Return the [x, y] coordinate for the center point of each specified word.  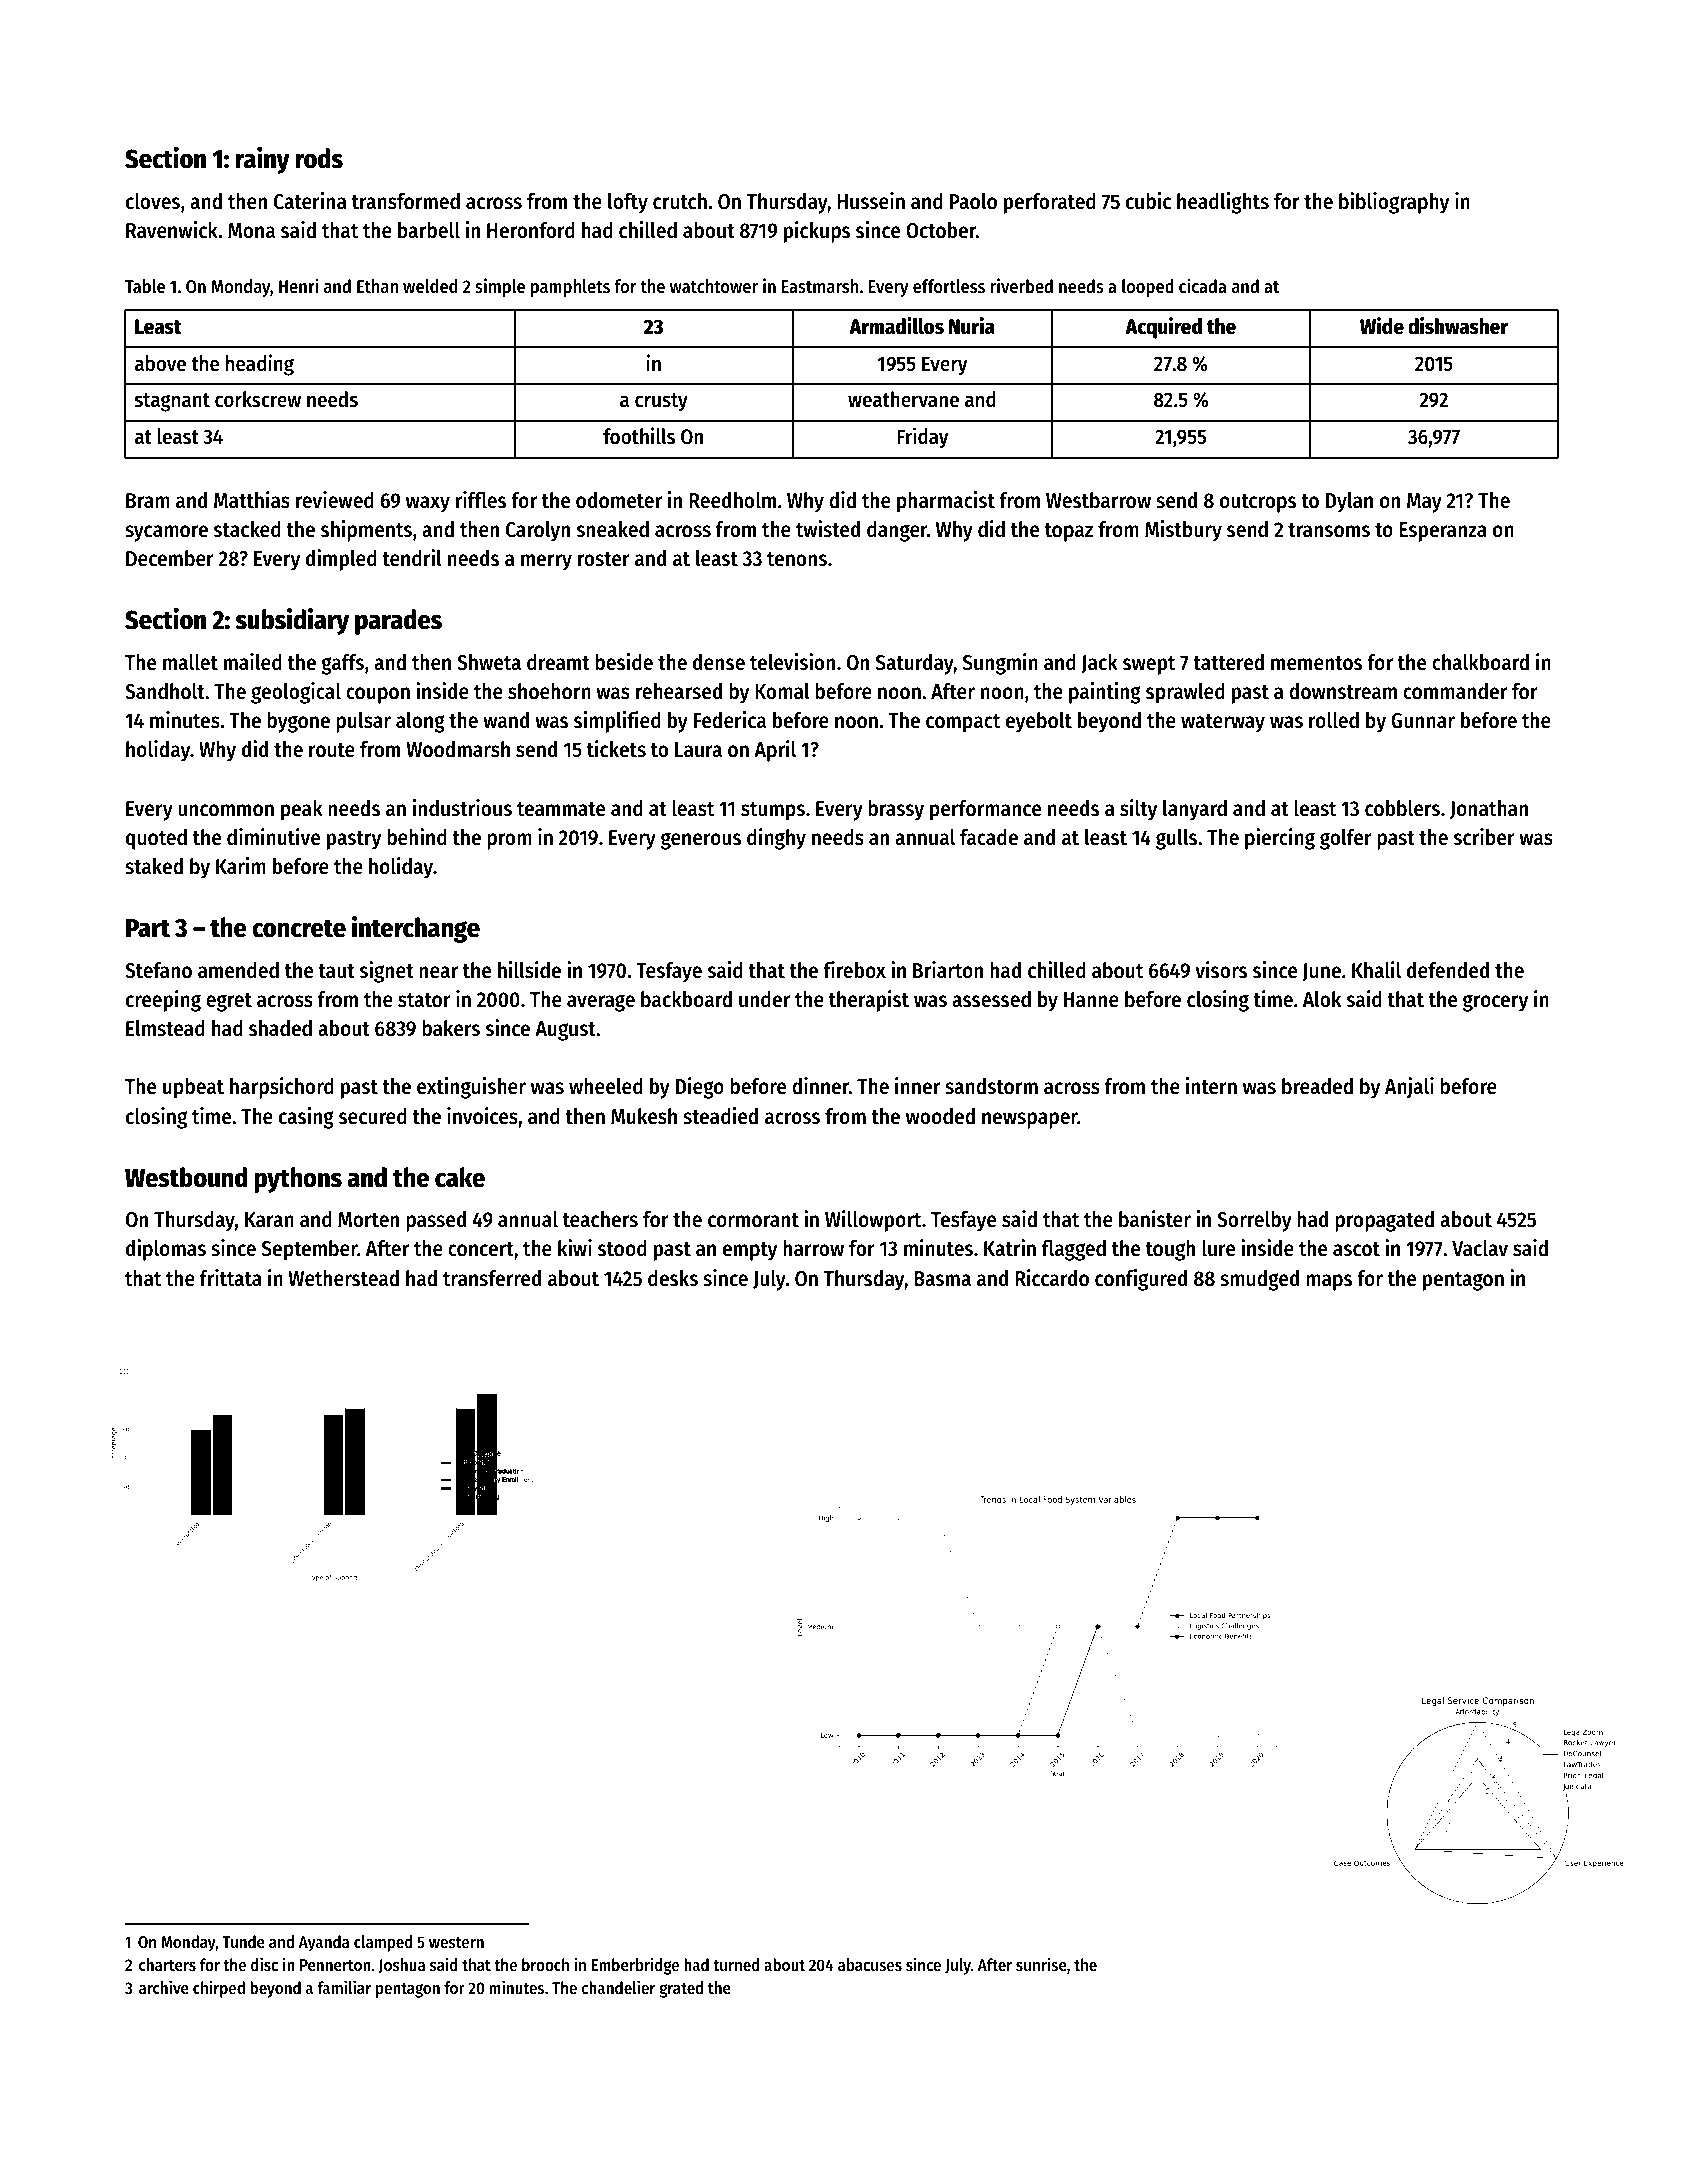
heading [260, 365]
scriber [1484, 837]
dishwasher [1458, 326]
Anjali [1409, 1088]
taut [336, 971]
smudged [1259, 1280]
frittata [231, 1278]
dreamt [558, 662]
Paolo [973, 201]
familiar [344, 1987]
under [764, 999]
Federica [730, 720]
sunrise [1041, 1964]
